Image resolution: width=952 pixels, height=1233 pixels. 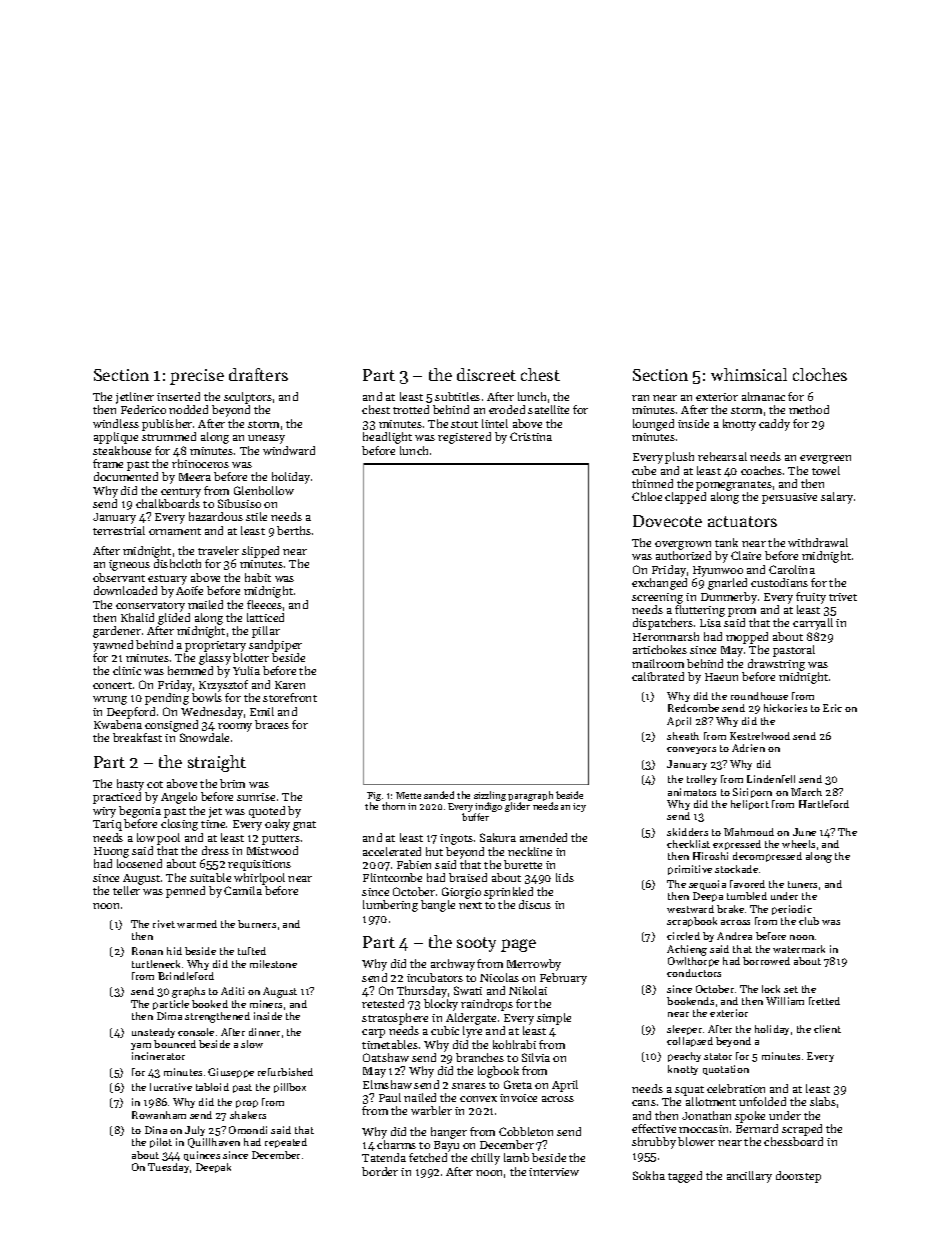 What do you see at coordinates (499, 977) in the screenshot?
I see `Nicolas` at bounding box center [499, 977].
